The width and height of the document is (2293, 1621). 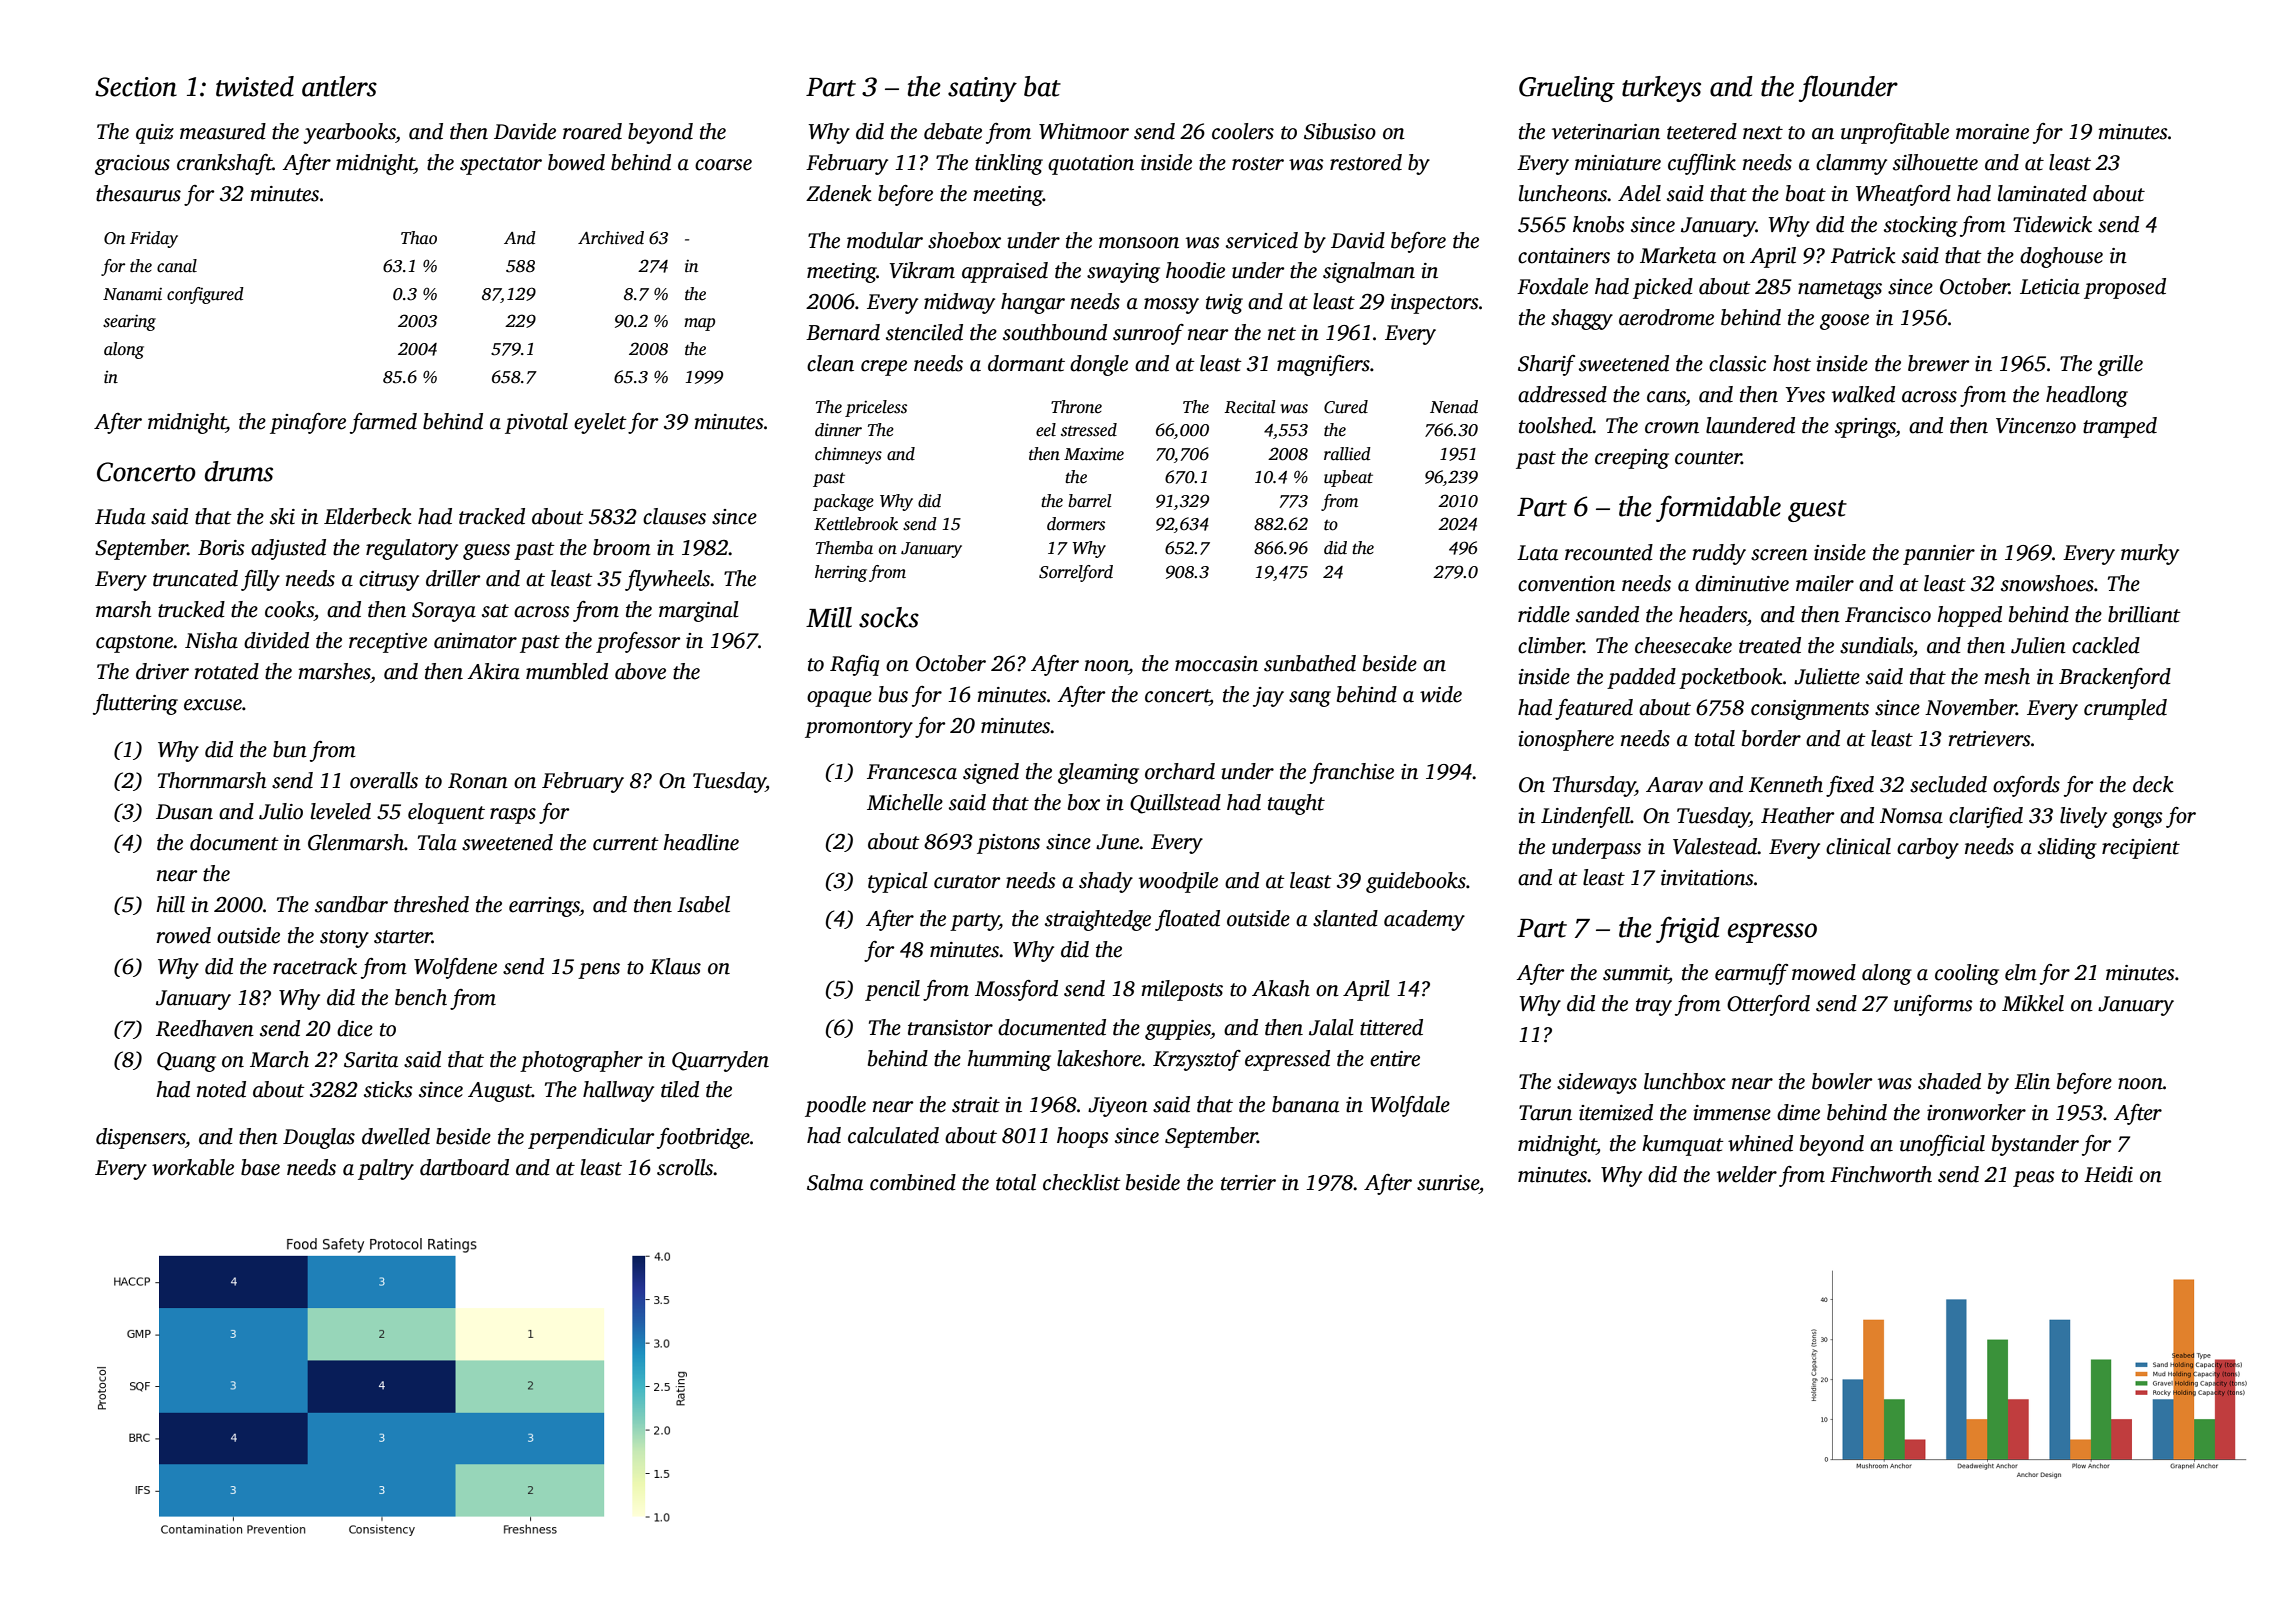 What do you see at coordinates (1082, 1182) in the document?
I see `checklist` at bounding box center [1082, 1182].
